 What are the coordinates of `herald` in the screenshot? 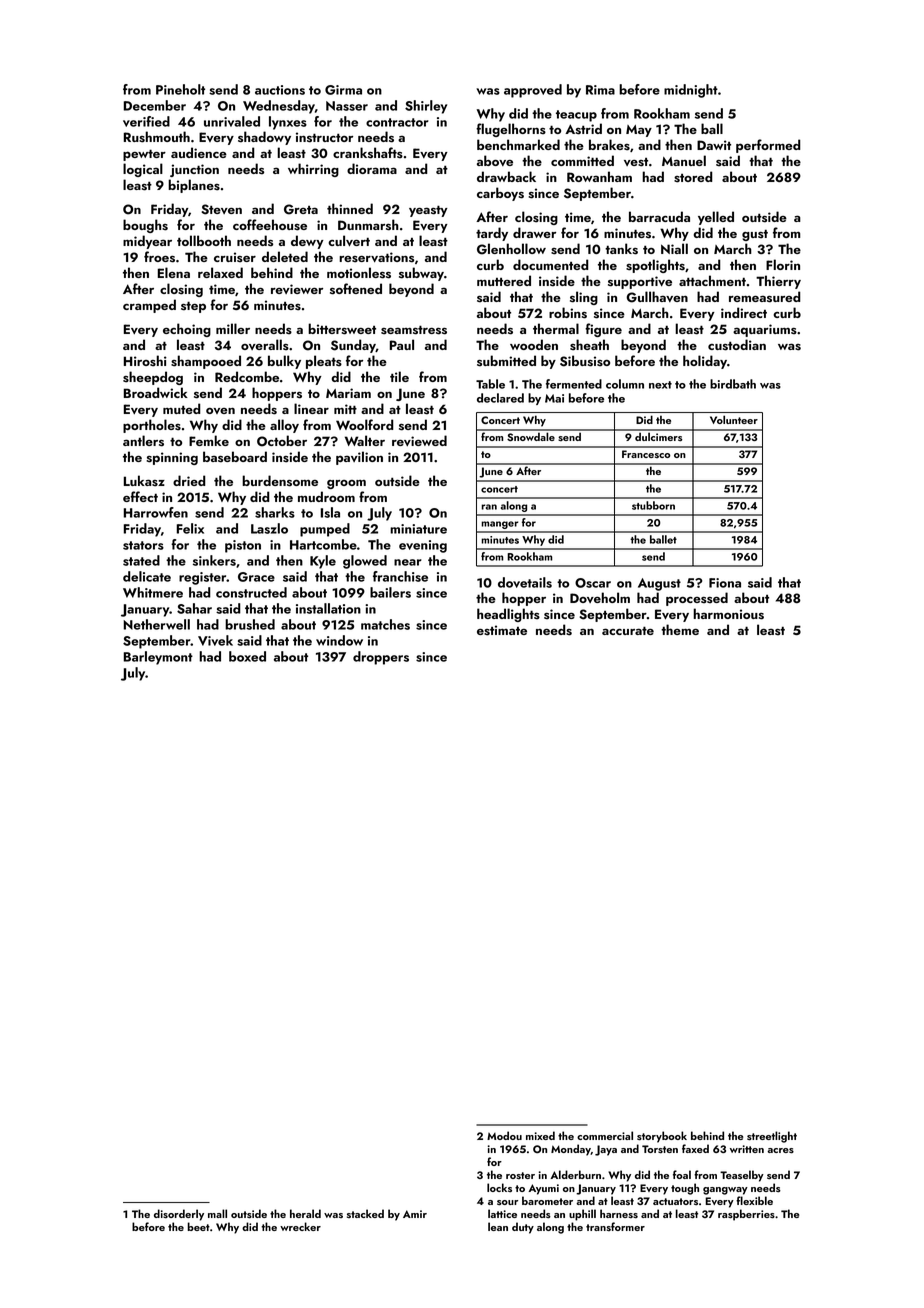 It's located at (305, 1213).
